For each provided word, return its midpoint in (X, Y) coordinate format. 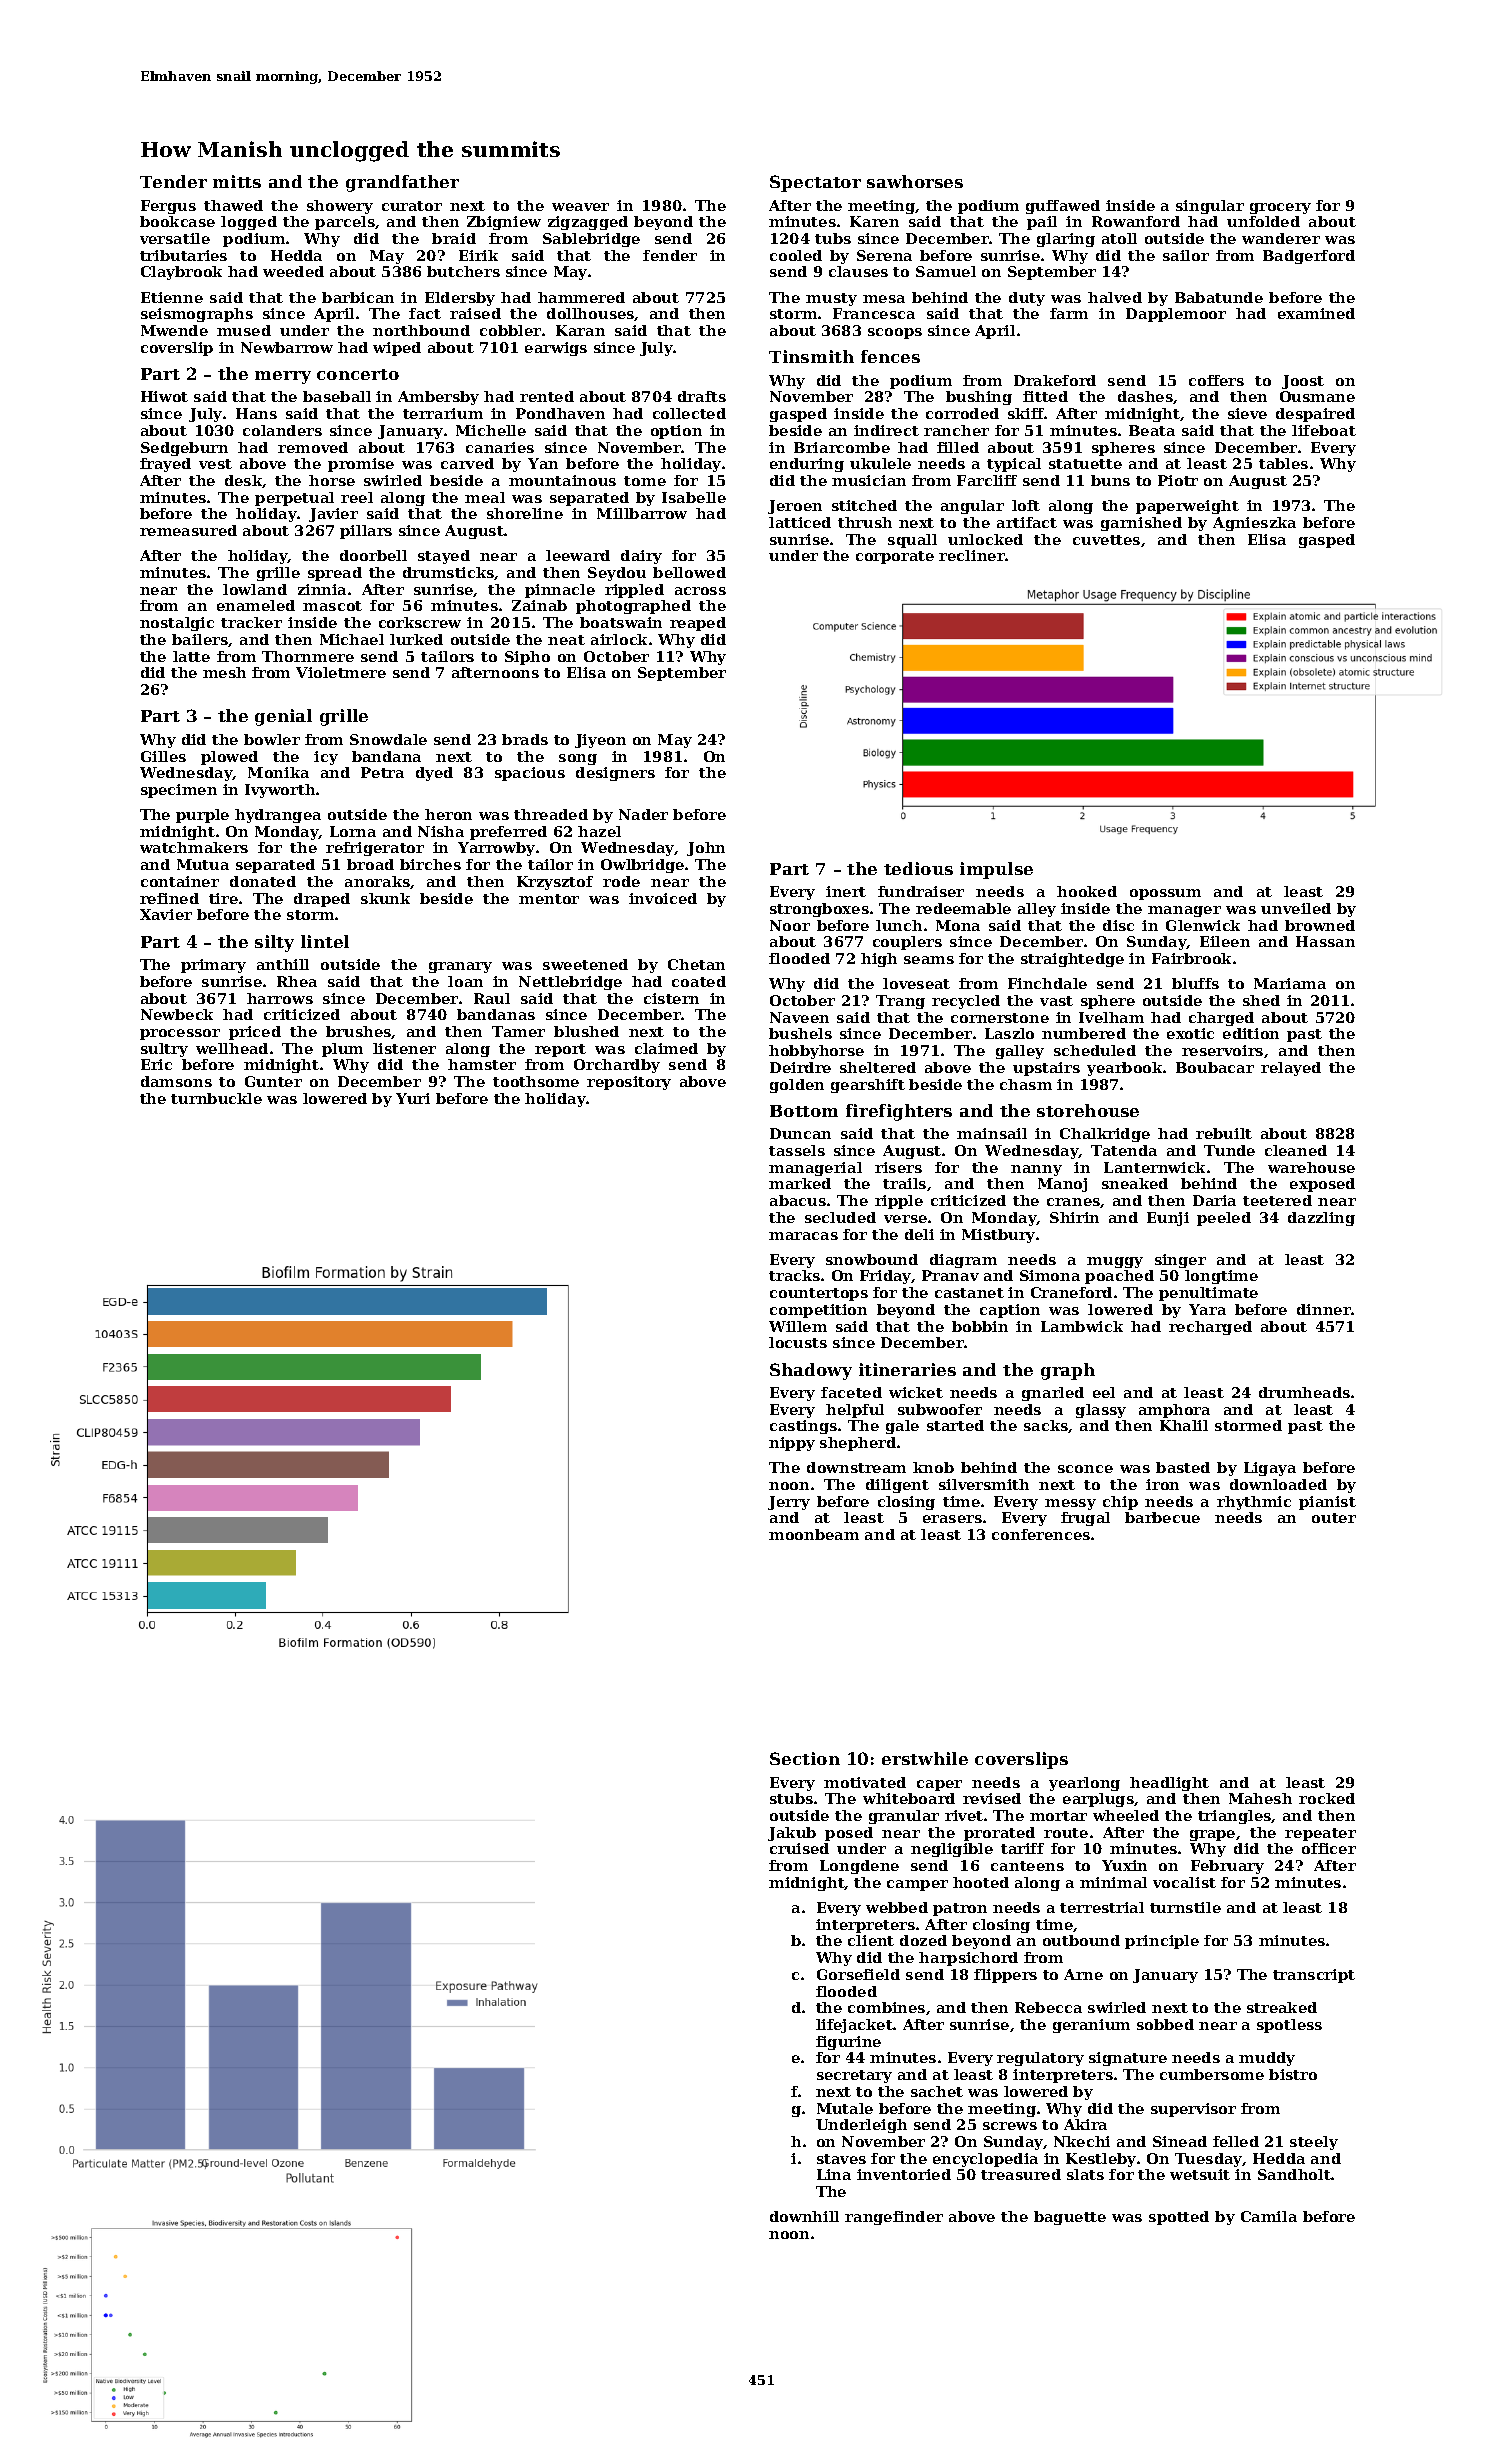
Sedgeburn (184, 449)
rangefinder (894, 2218)
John (706, 849)
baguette (1070, 2218)
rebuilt (1224, 1133)
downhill (804, 2216)
